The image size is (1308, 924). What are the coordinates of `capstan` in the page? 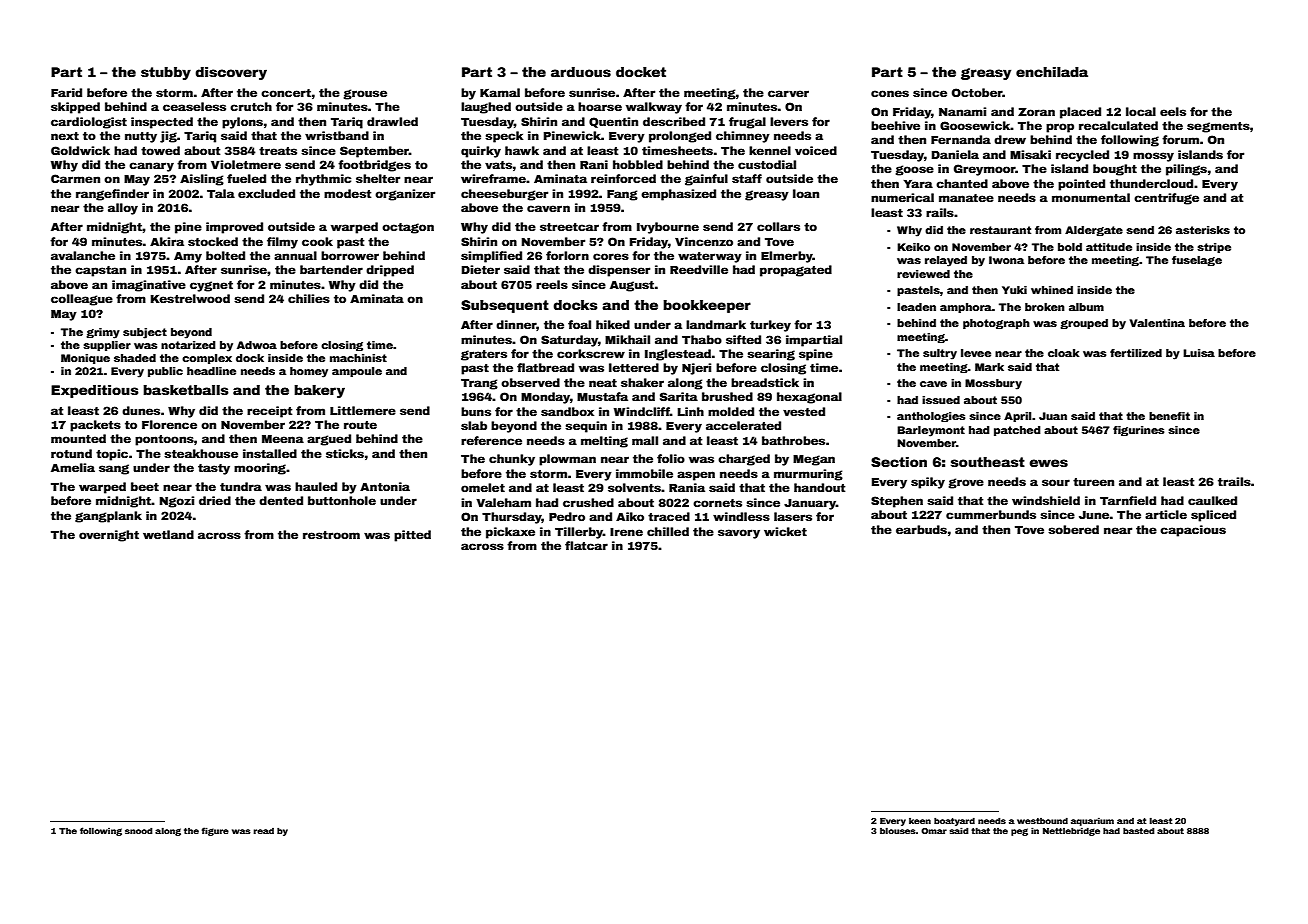 It's located at (100, 271).
